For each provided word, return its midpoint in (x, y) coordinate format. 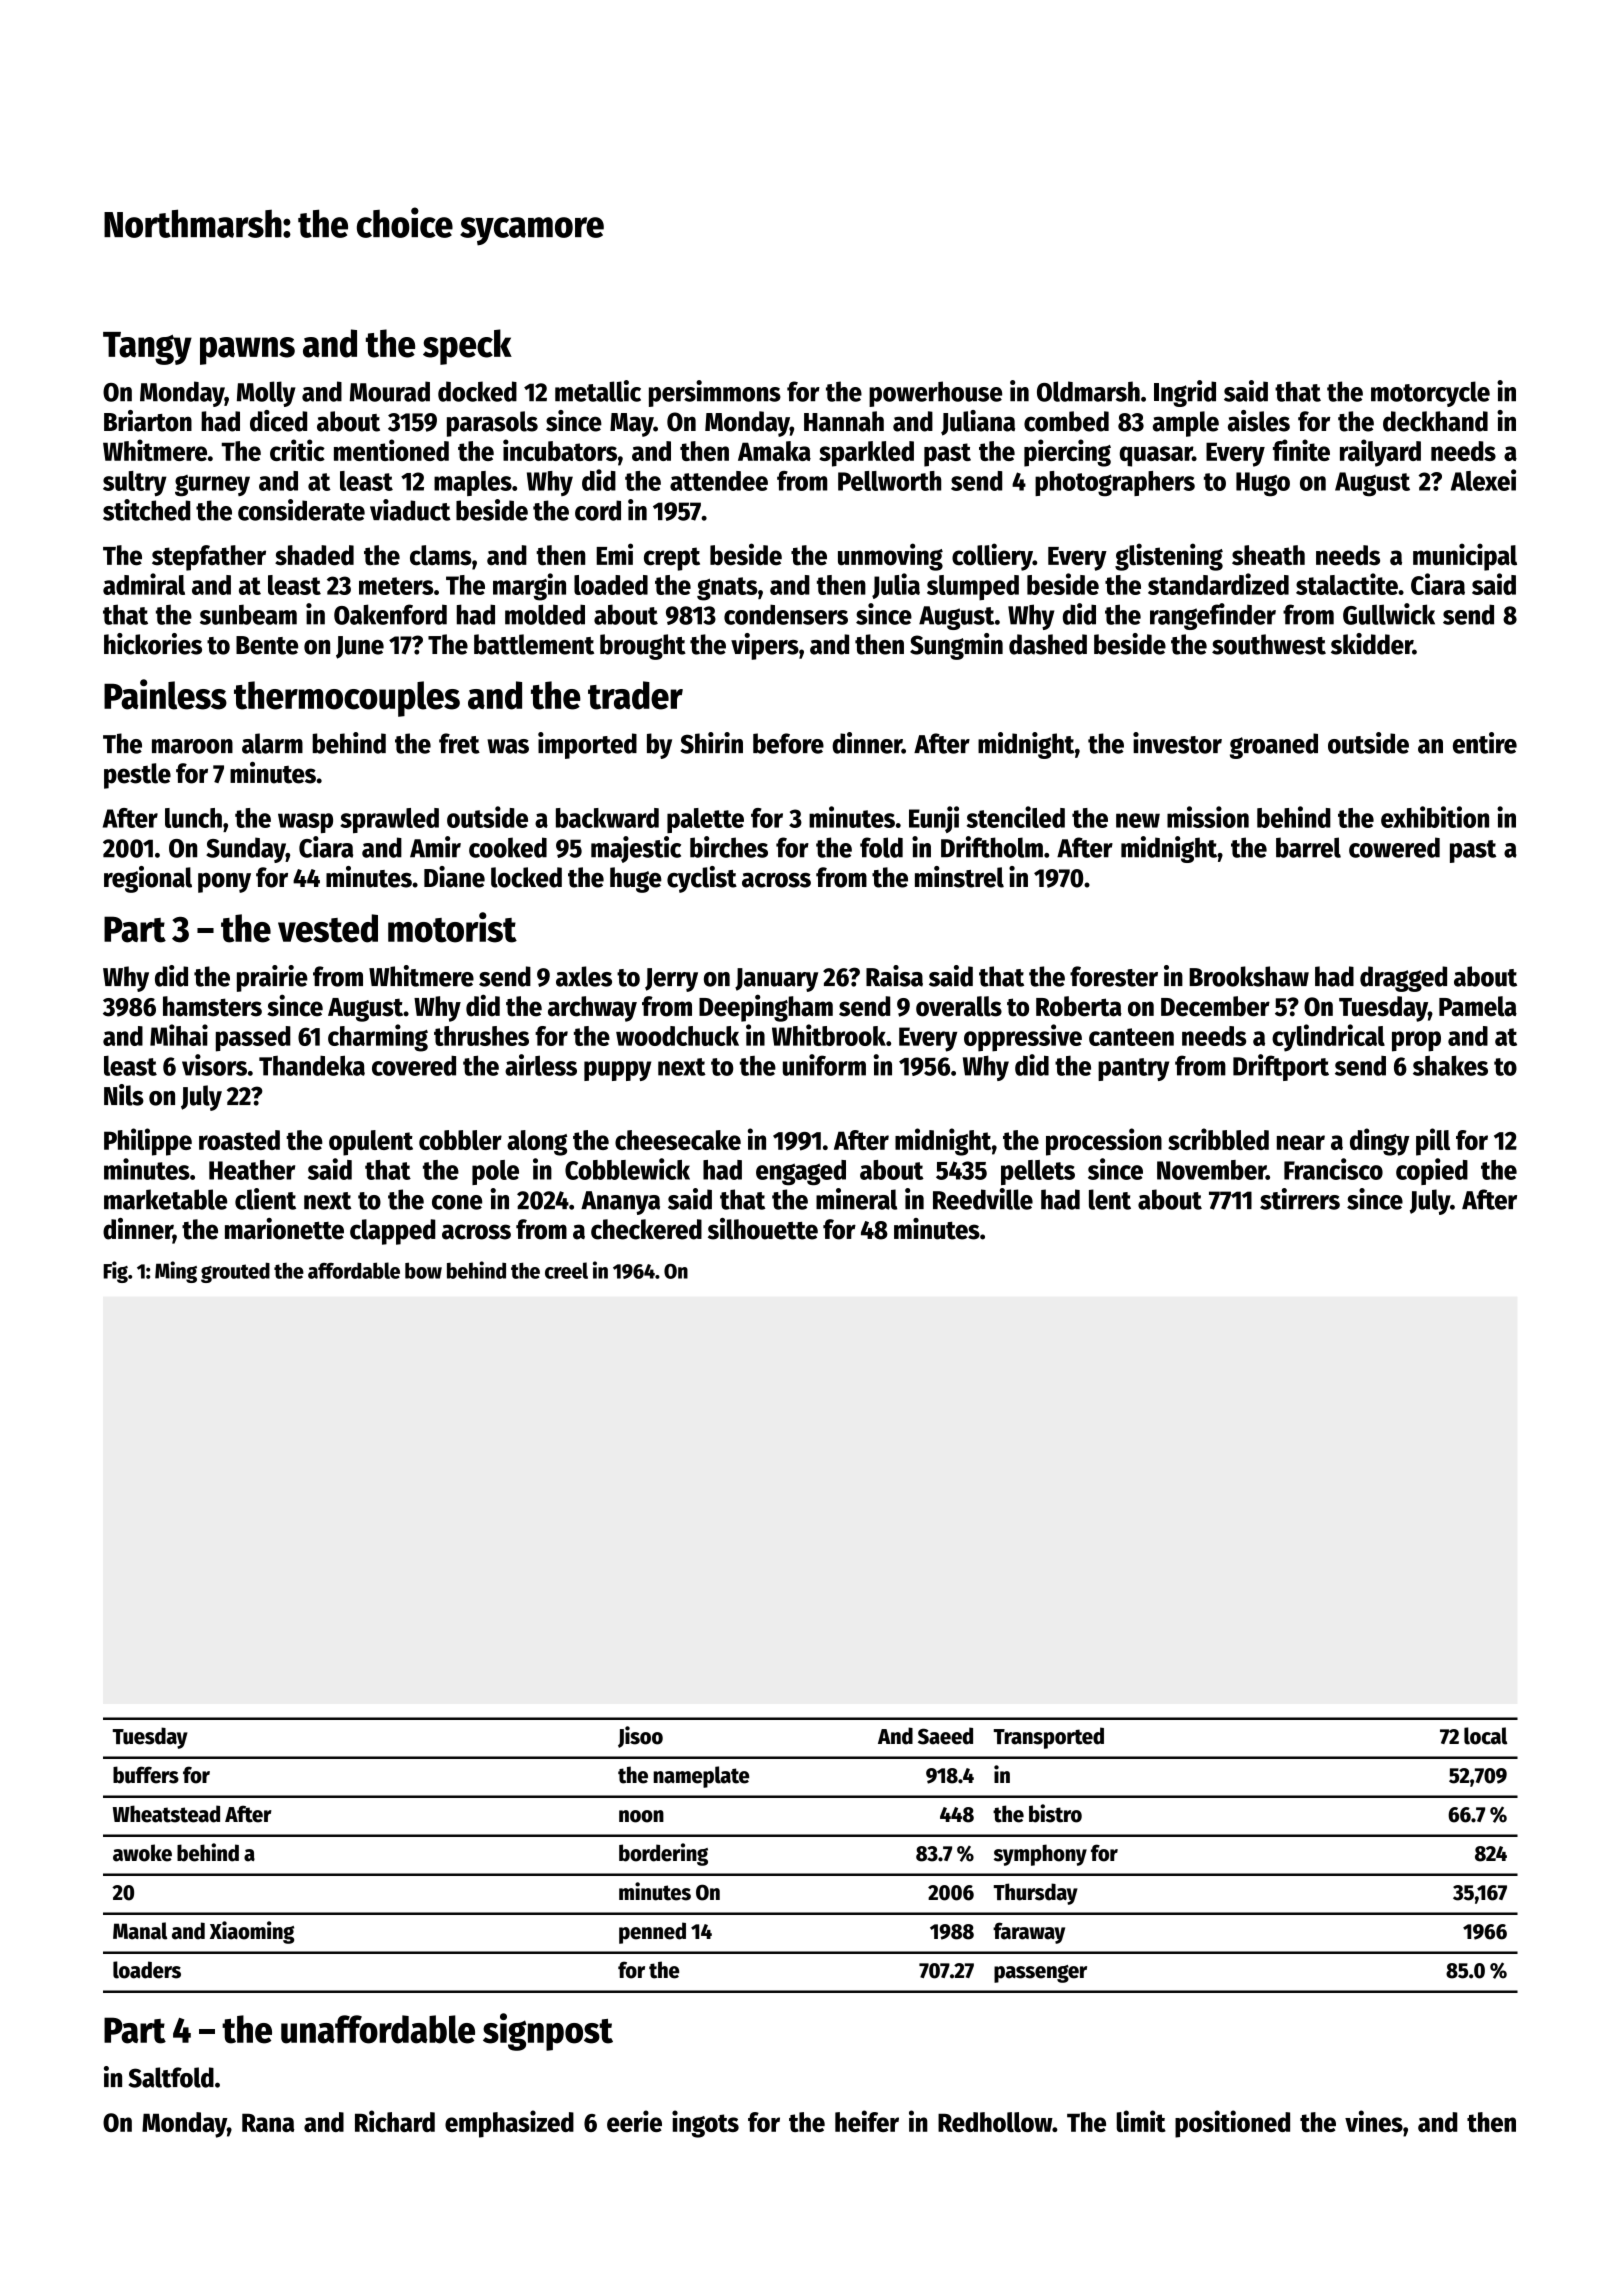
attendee (719, 481)
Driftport (1281, 1067)
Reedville (983, 1199)
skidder (1372, 644)
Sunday (246, 850)
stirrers (1300, 1199)
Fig (115, 1272)
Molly (266, 394)
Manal (140, 1931)
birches (729, 847)
